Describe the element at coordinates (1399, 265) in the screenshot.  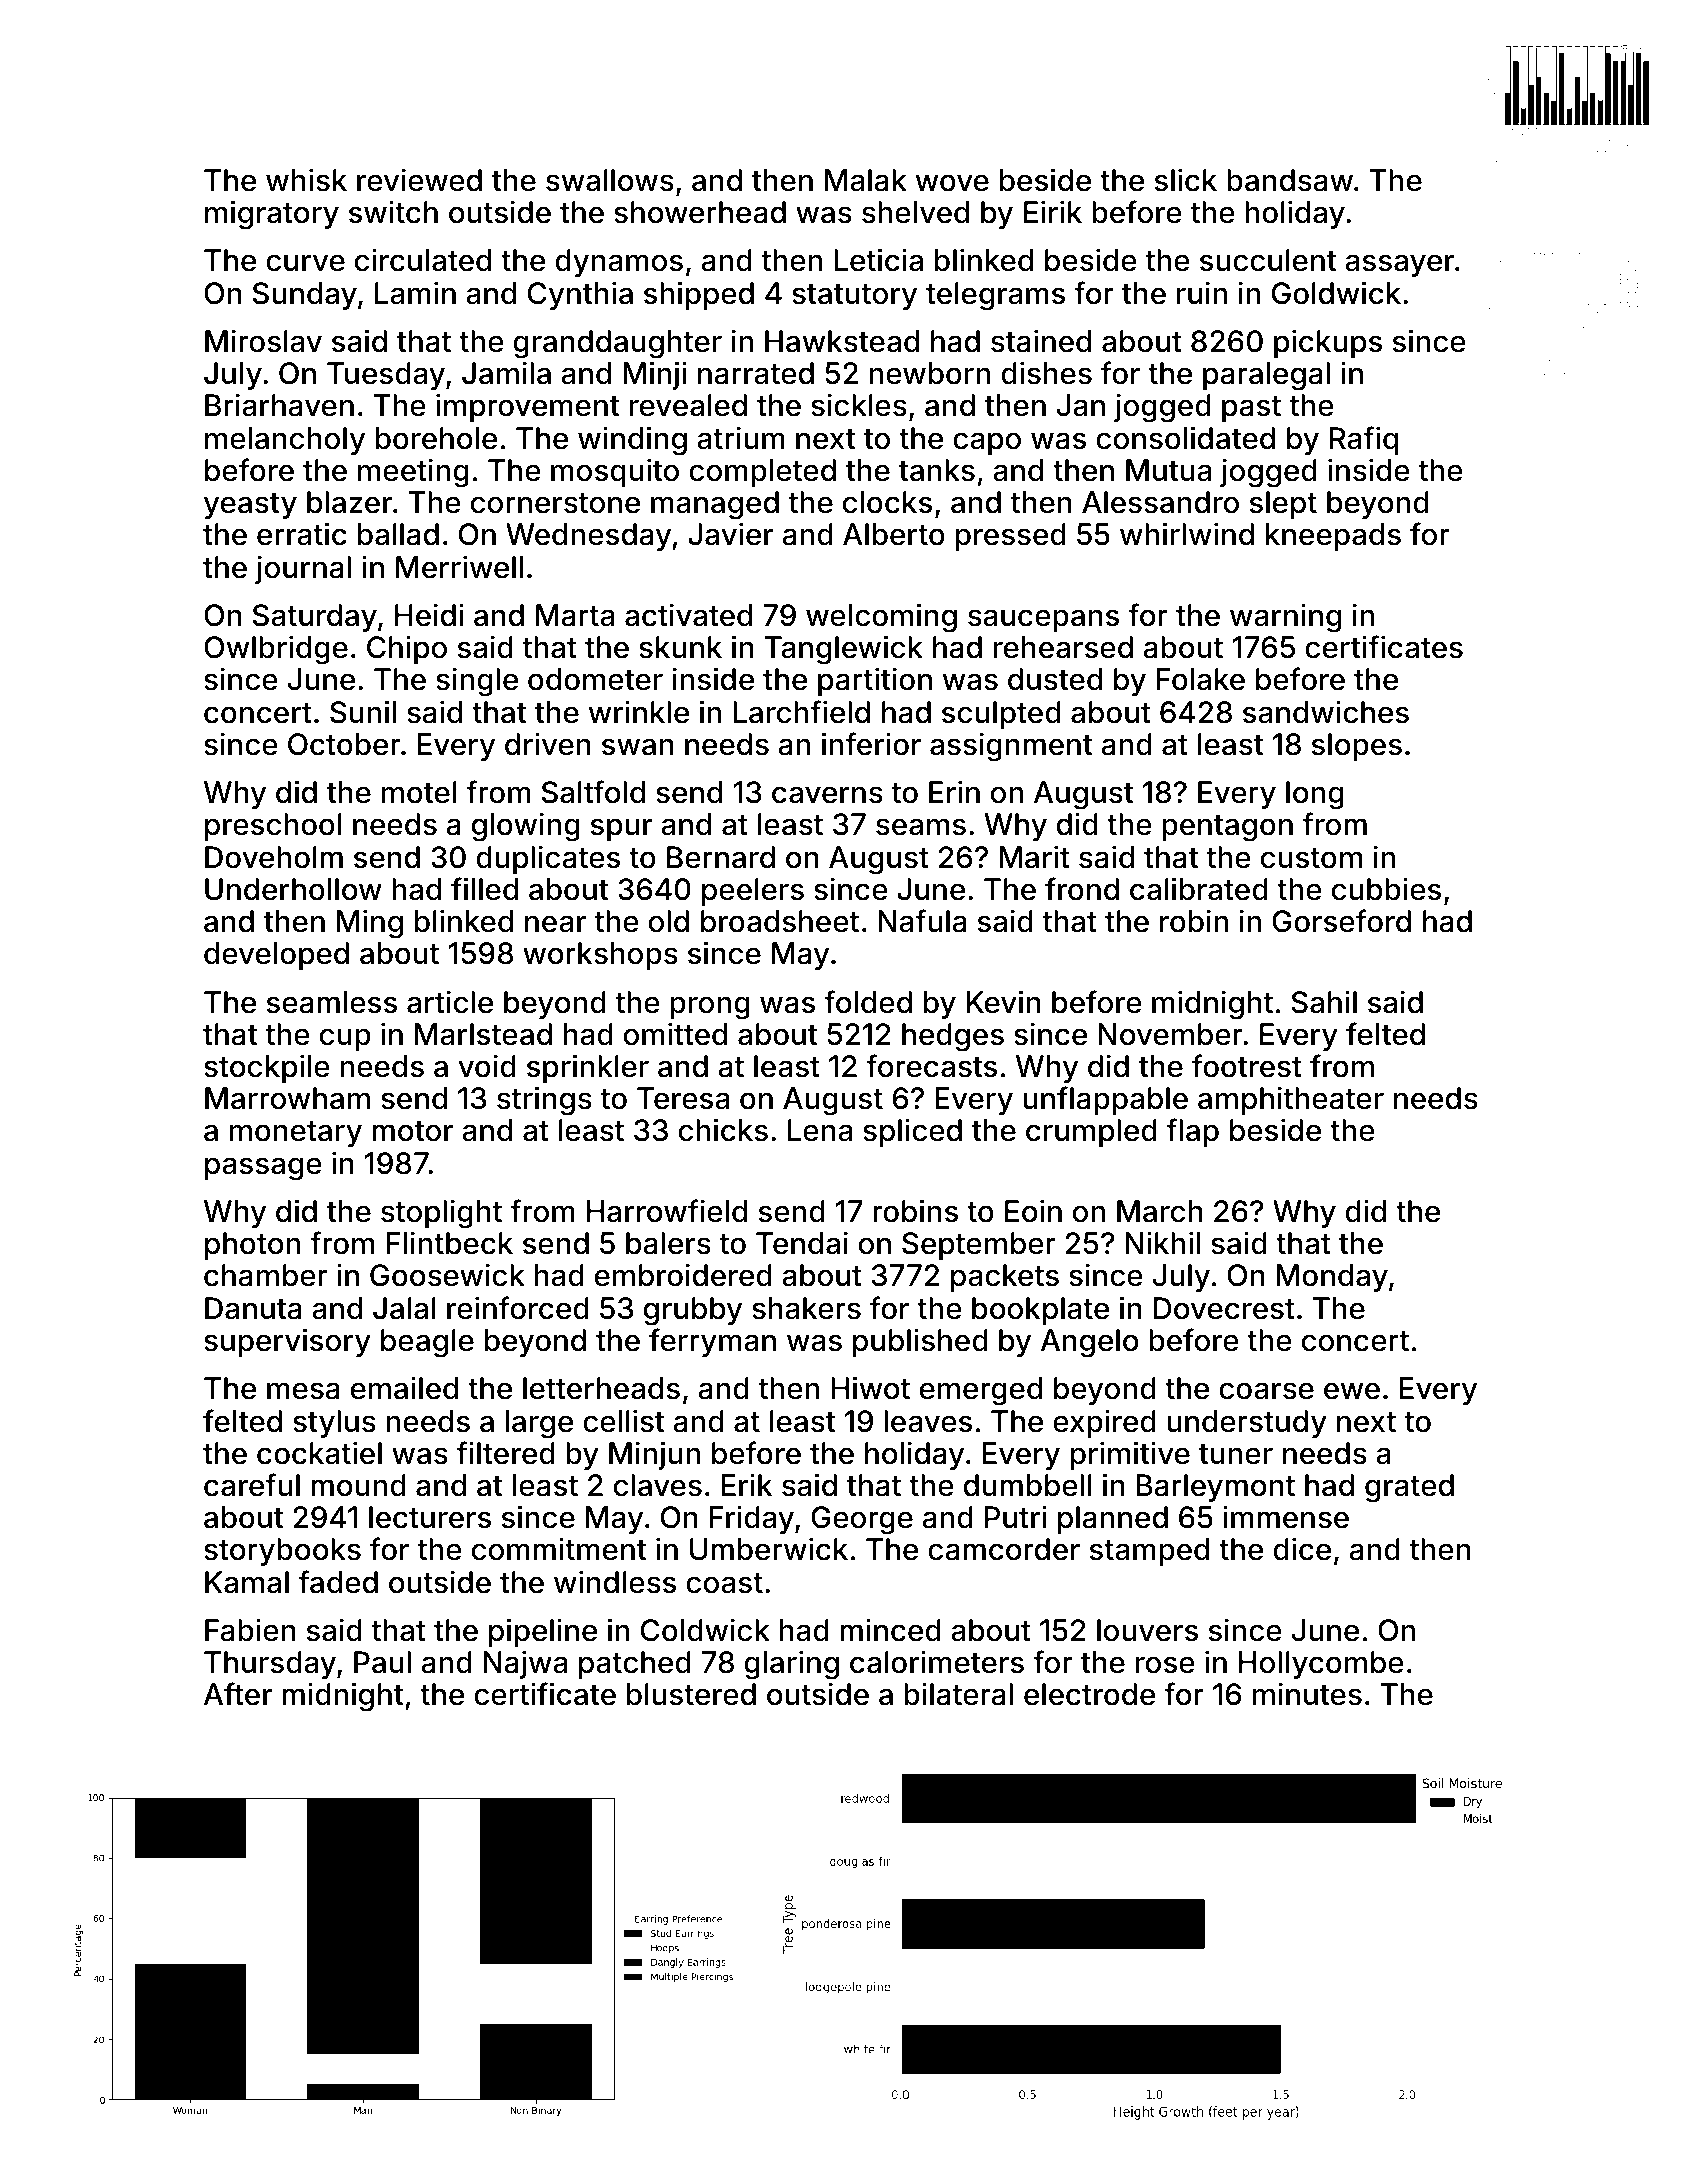
I see `assayer` at that location.
